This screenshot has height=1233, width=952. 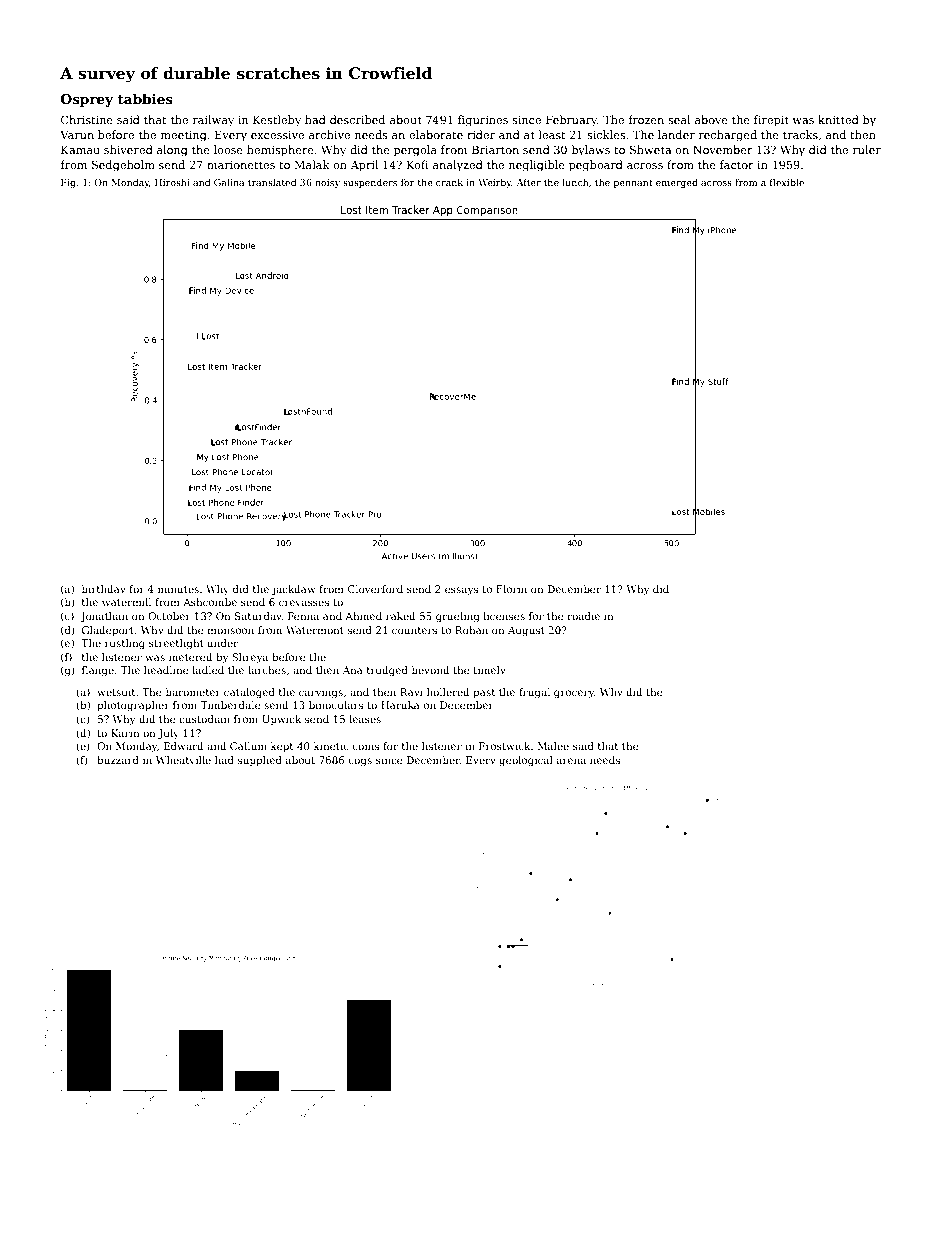 What do you see at coordinates (771, 121) in the screenshot?
I see `firepit` at bounding box center [771, 121].
